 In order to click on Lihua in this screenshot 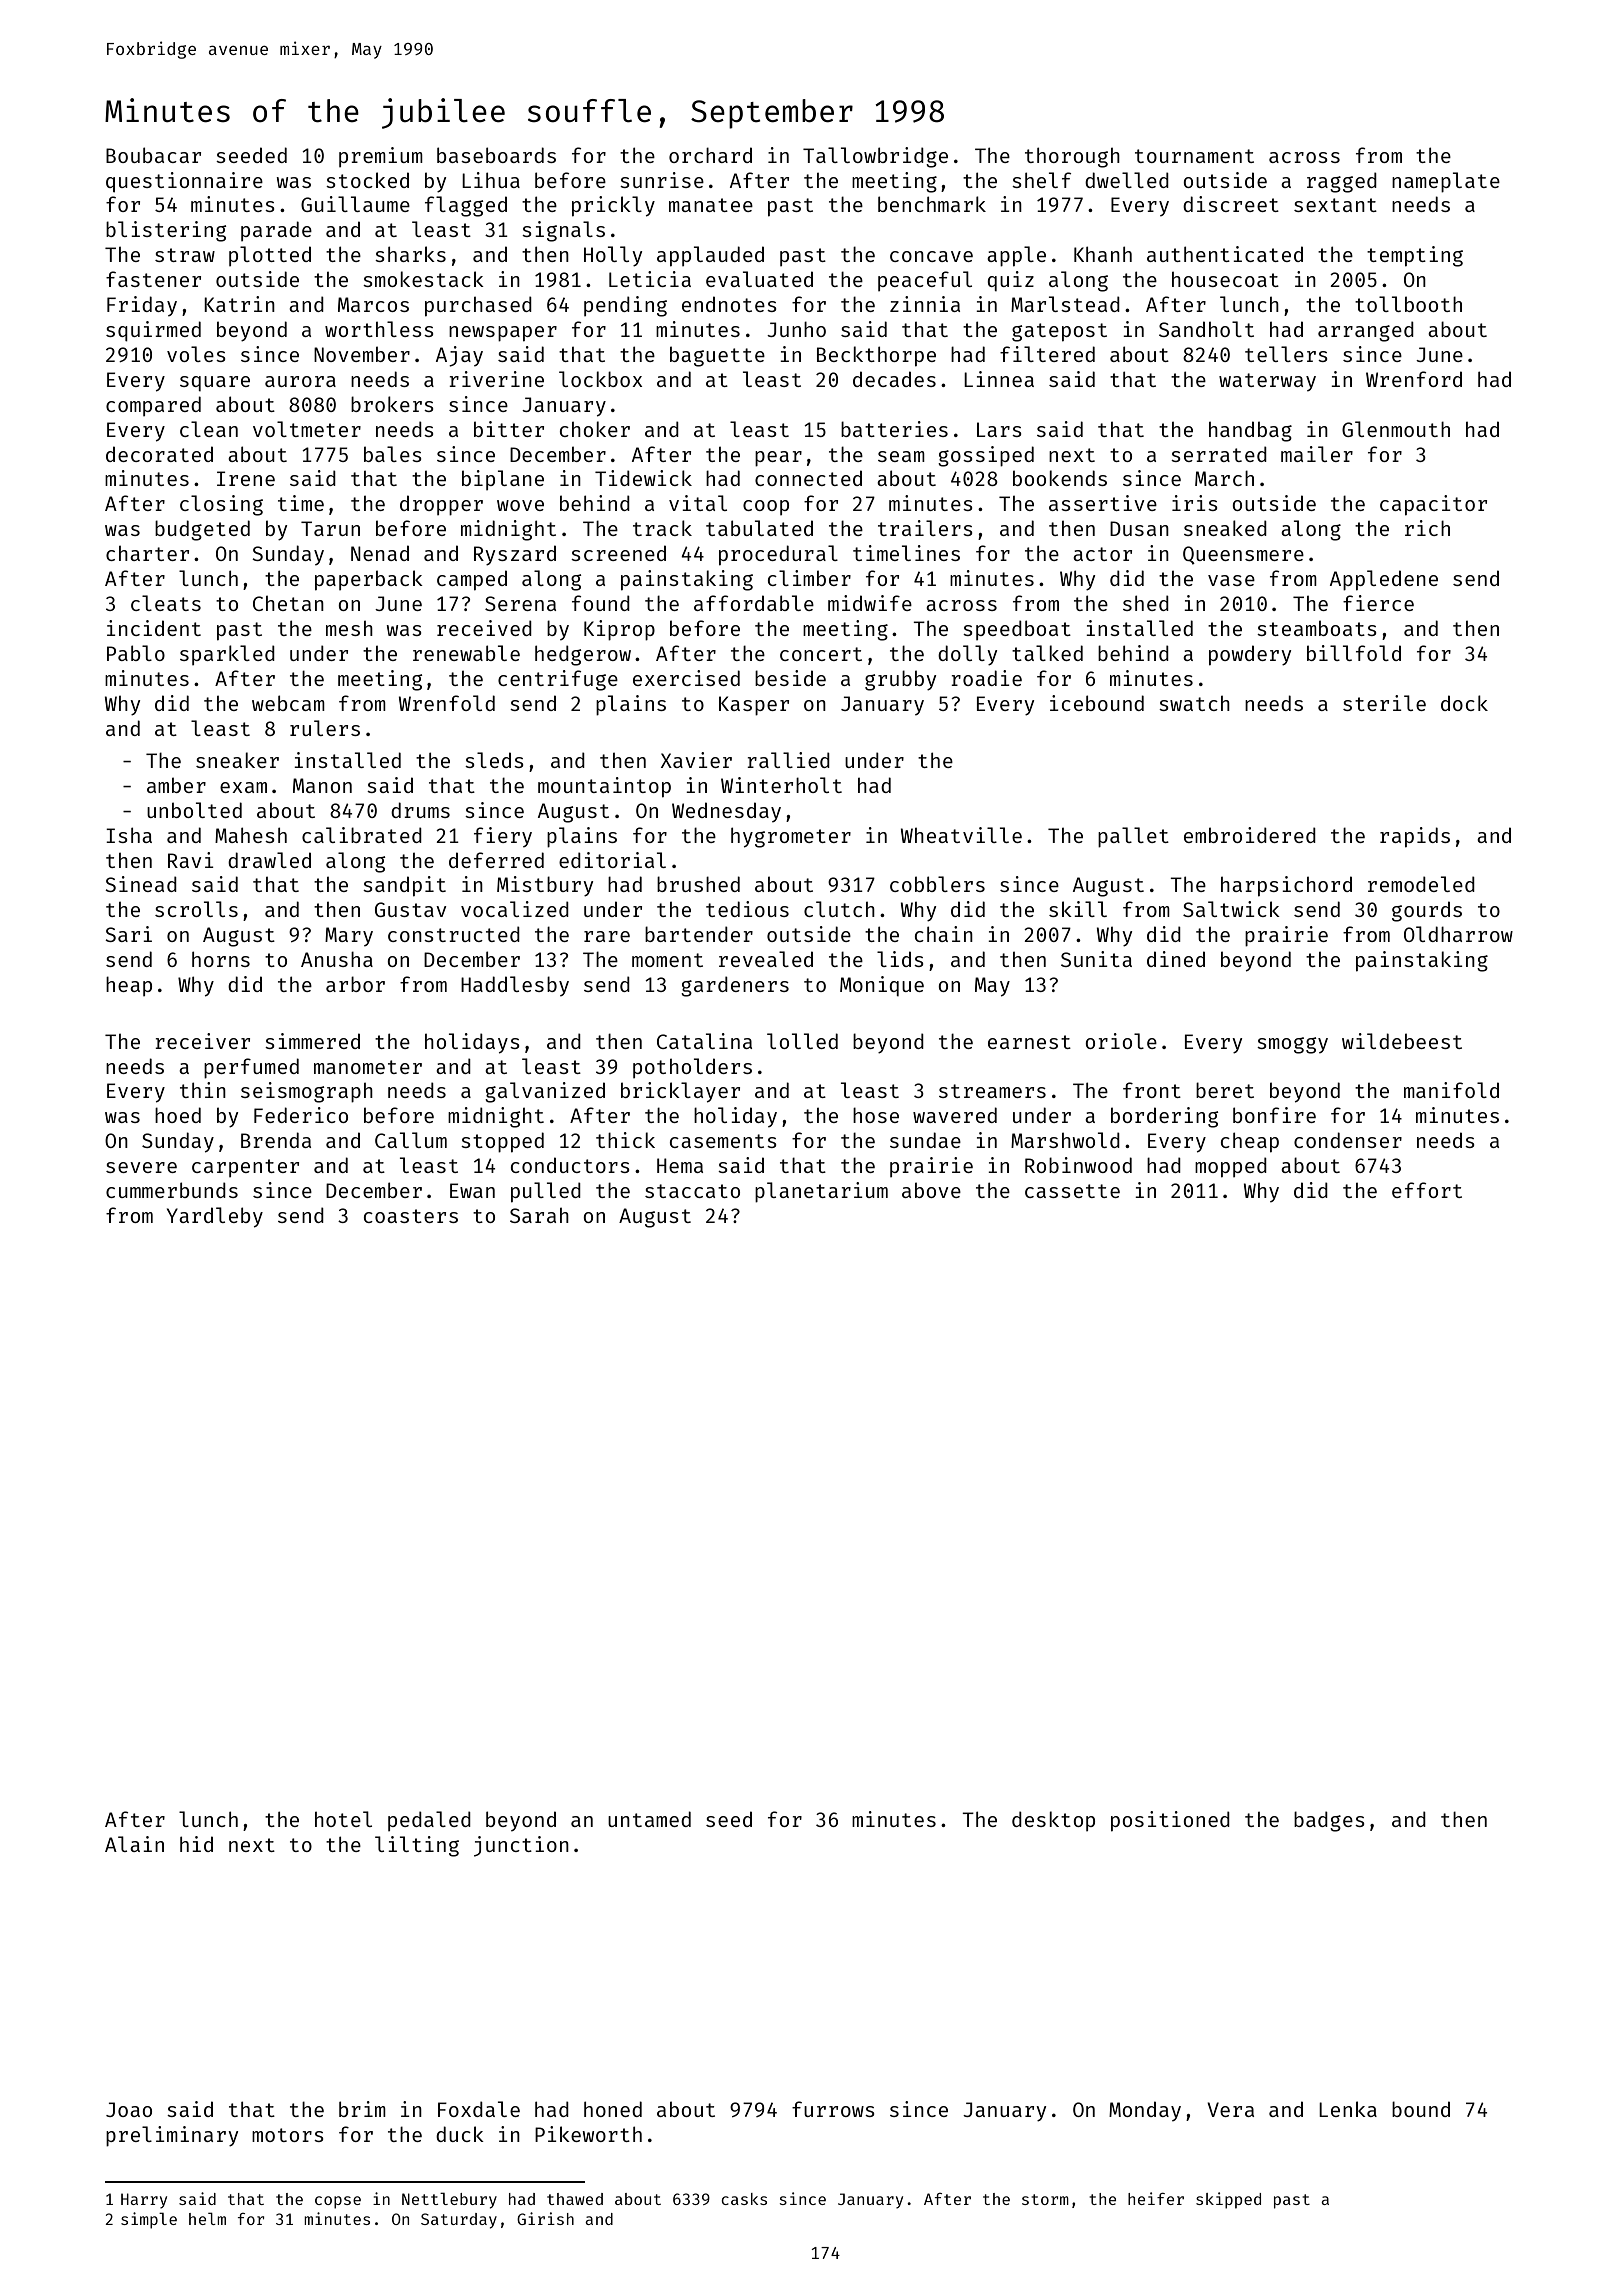, I will do `click(491, 180)`.
